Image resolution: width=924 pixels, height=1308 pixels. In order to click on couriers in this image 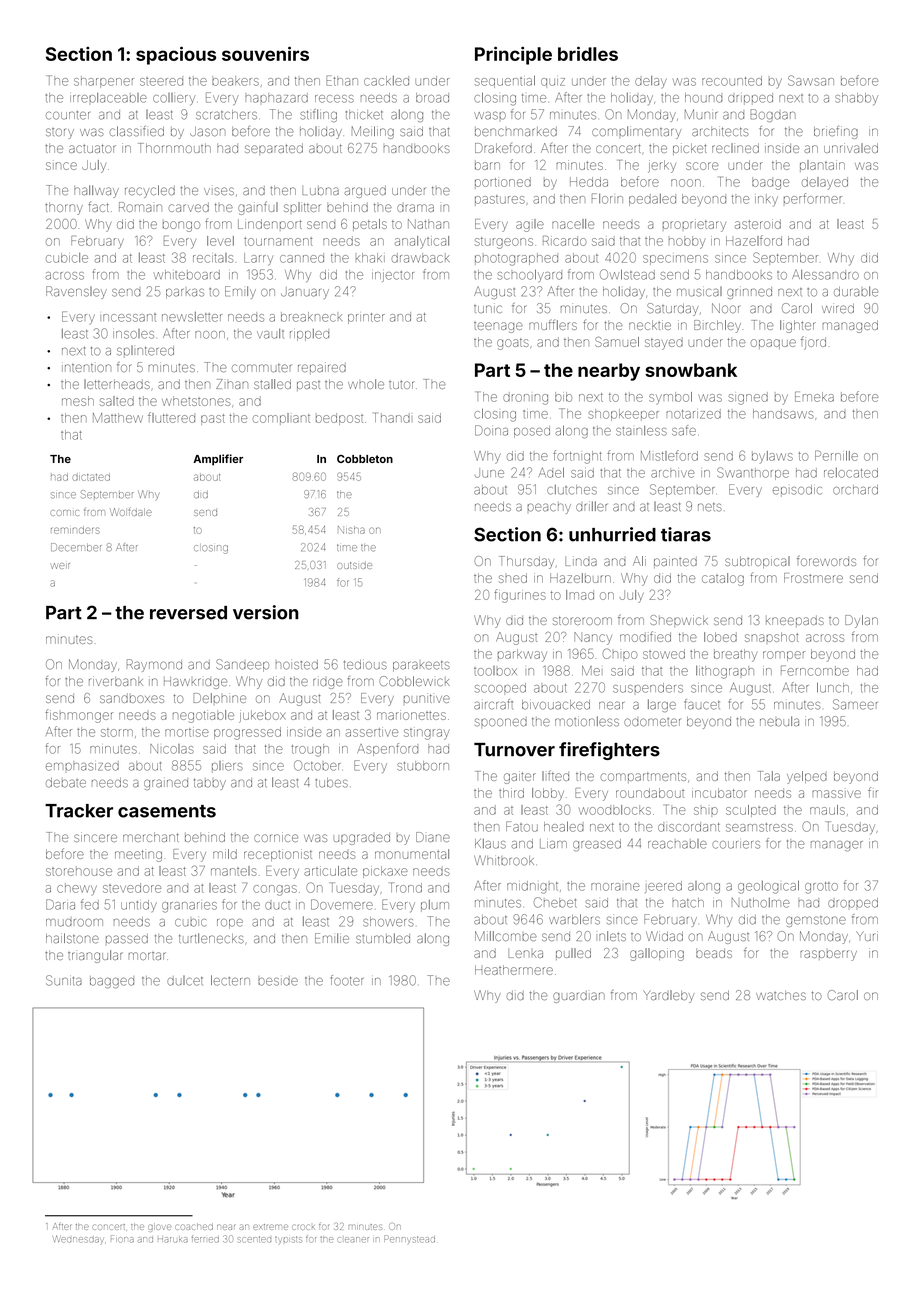, I will do `click(736, 845)`.
